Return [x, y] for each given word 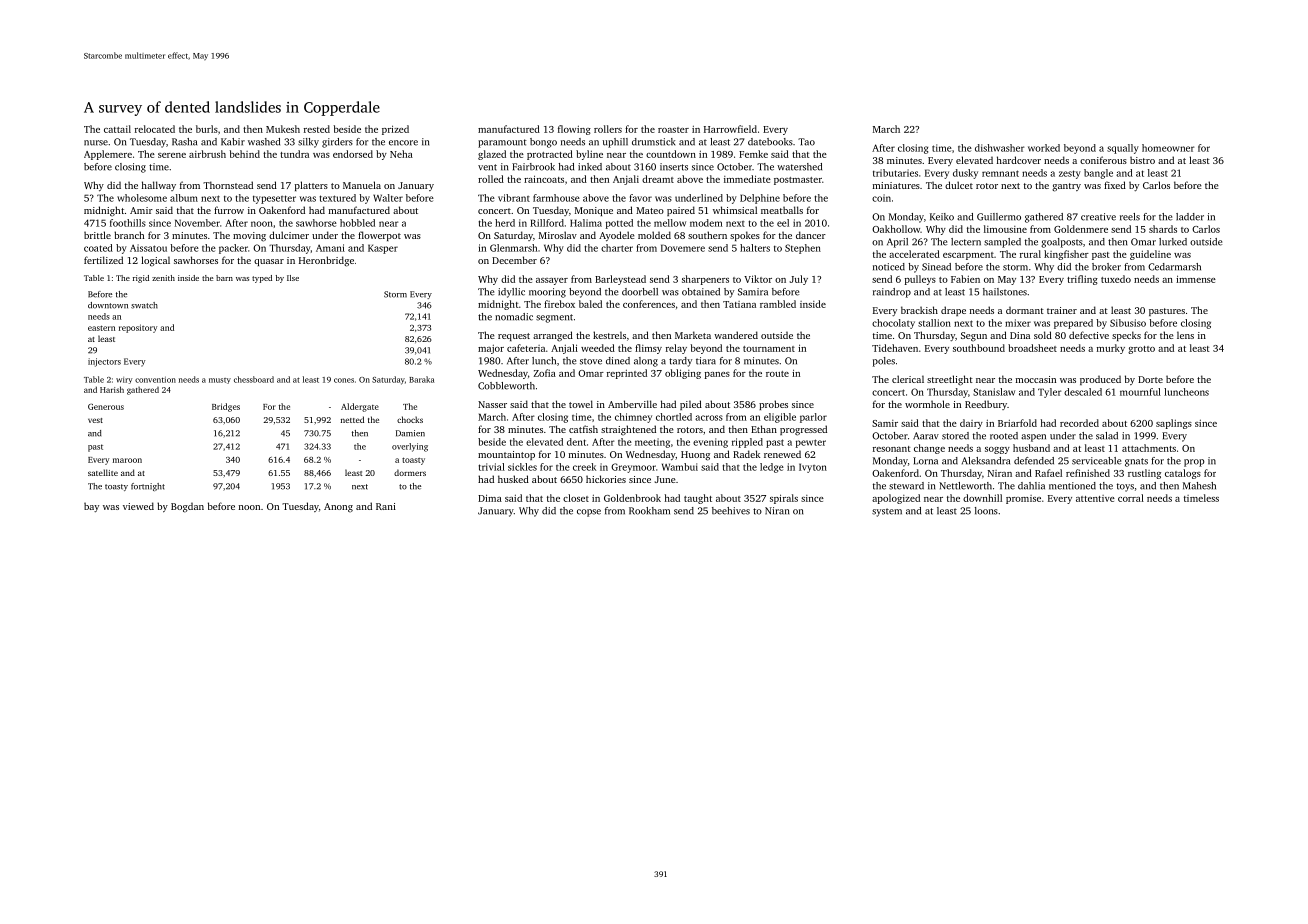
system [887, 512]
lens [1185, 335]
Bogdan [187, 508]
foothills [128, 223]
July [798, 280]
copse [589, 513]
